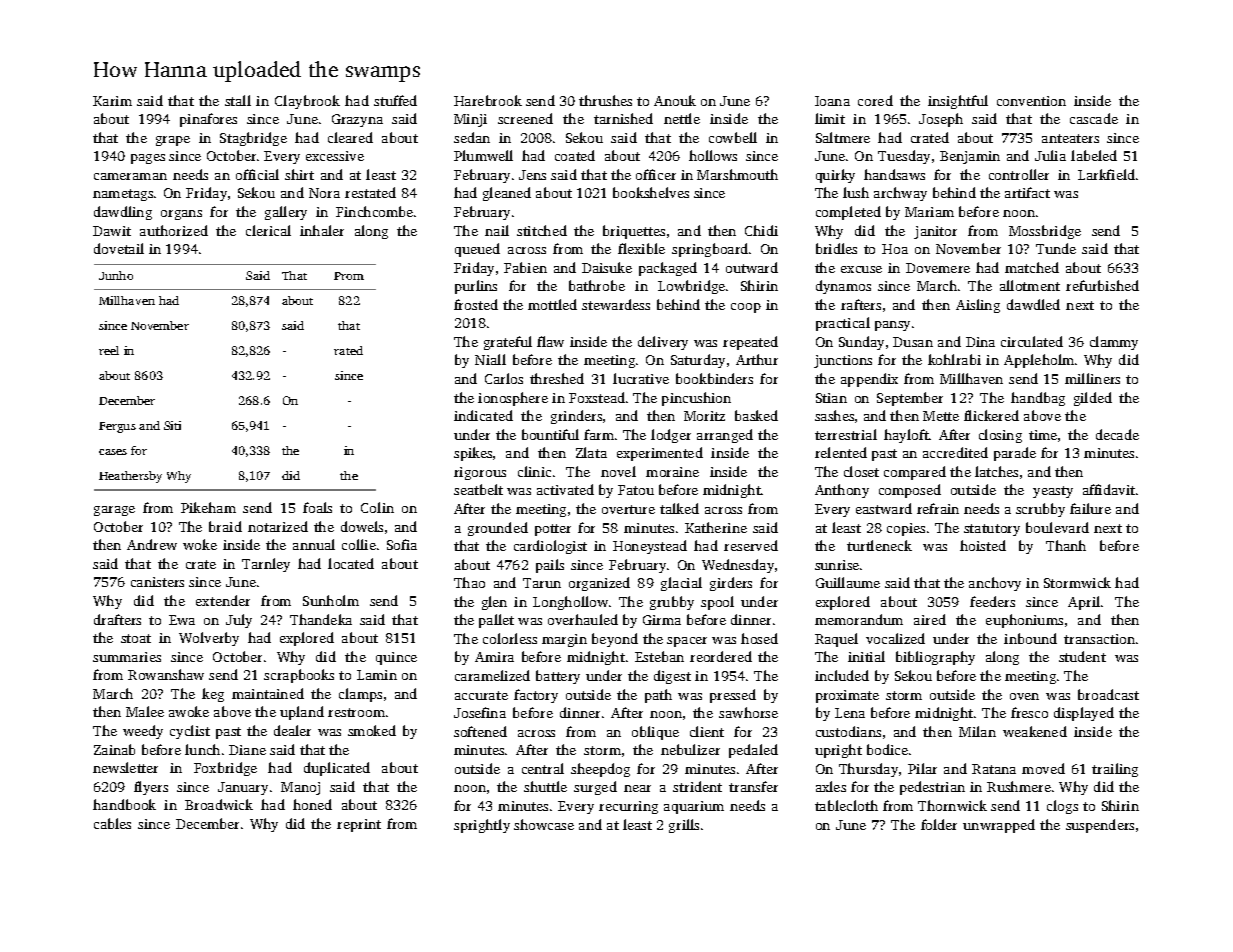  Describe the element at coordinates (1099, 639) in the screenshot. I see `transaction` at that location.
